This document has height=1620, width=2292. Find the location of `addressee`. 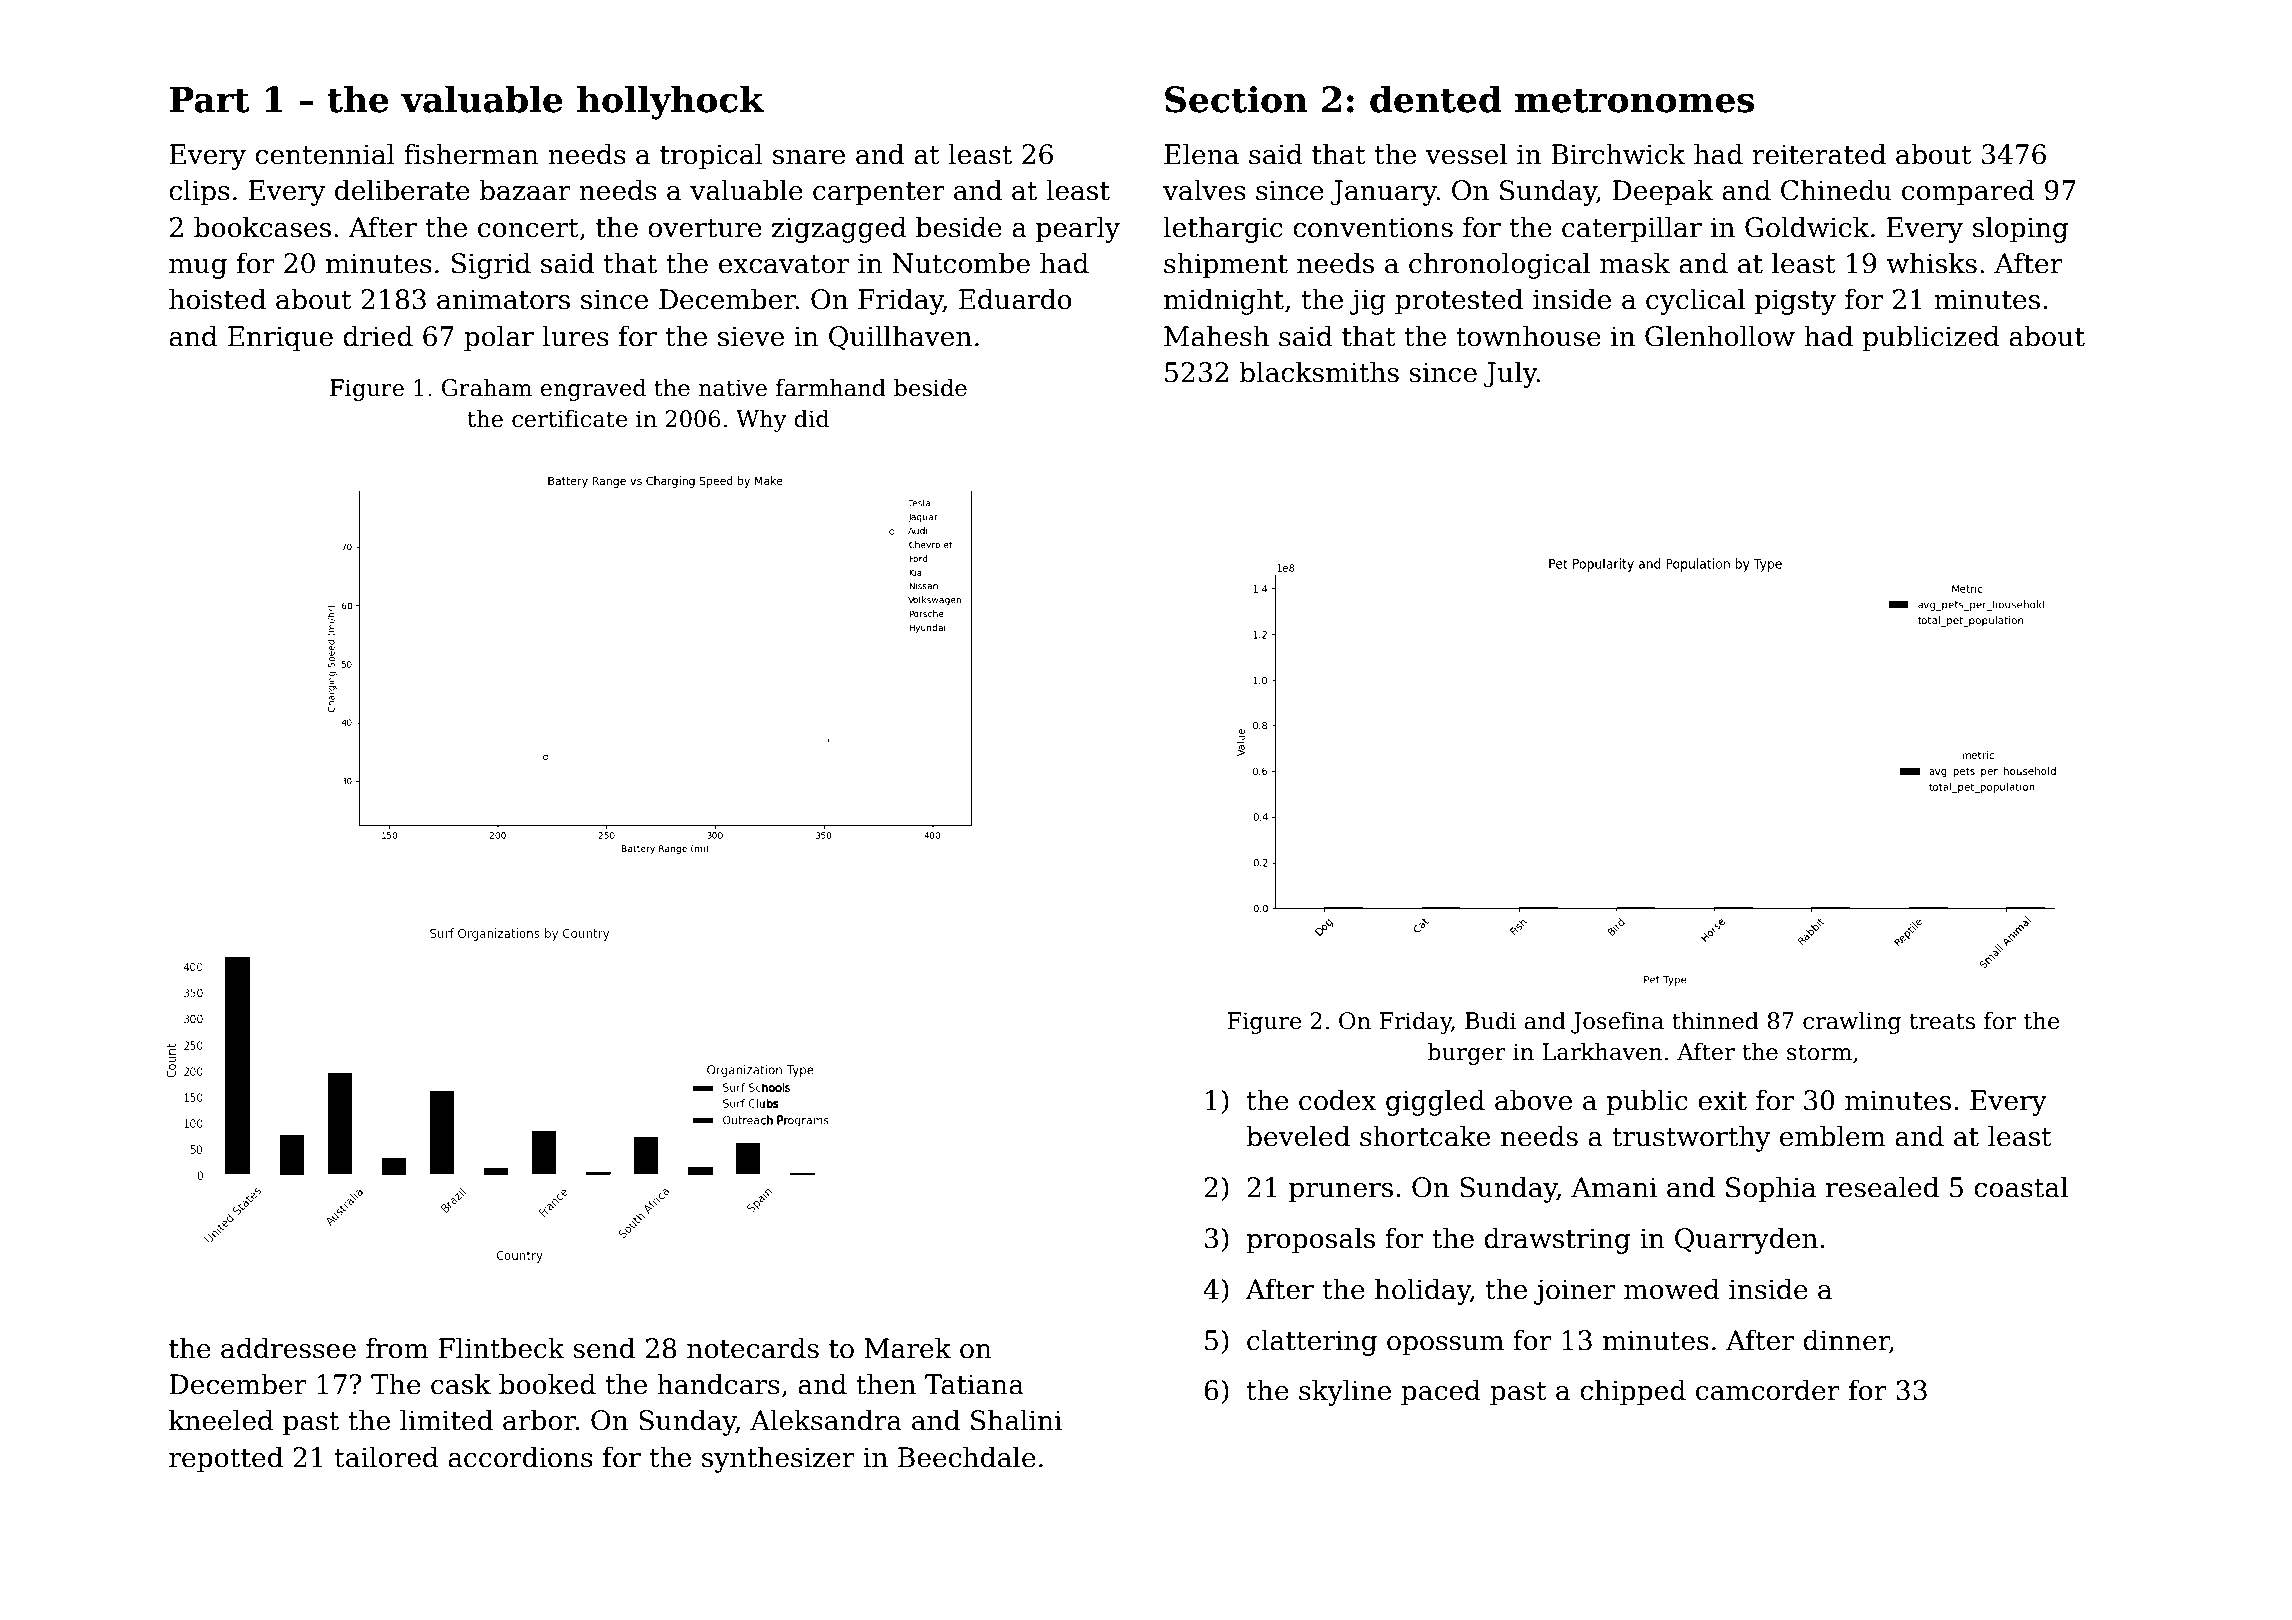

addressee is located at coordinates (288, 1348).
